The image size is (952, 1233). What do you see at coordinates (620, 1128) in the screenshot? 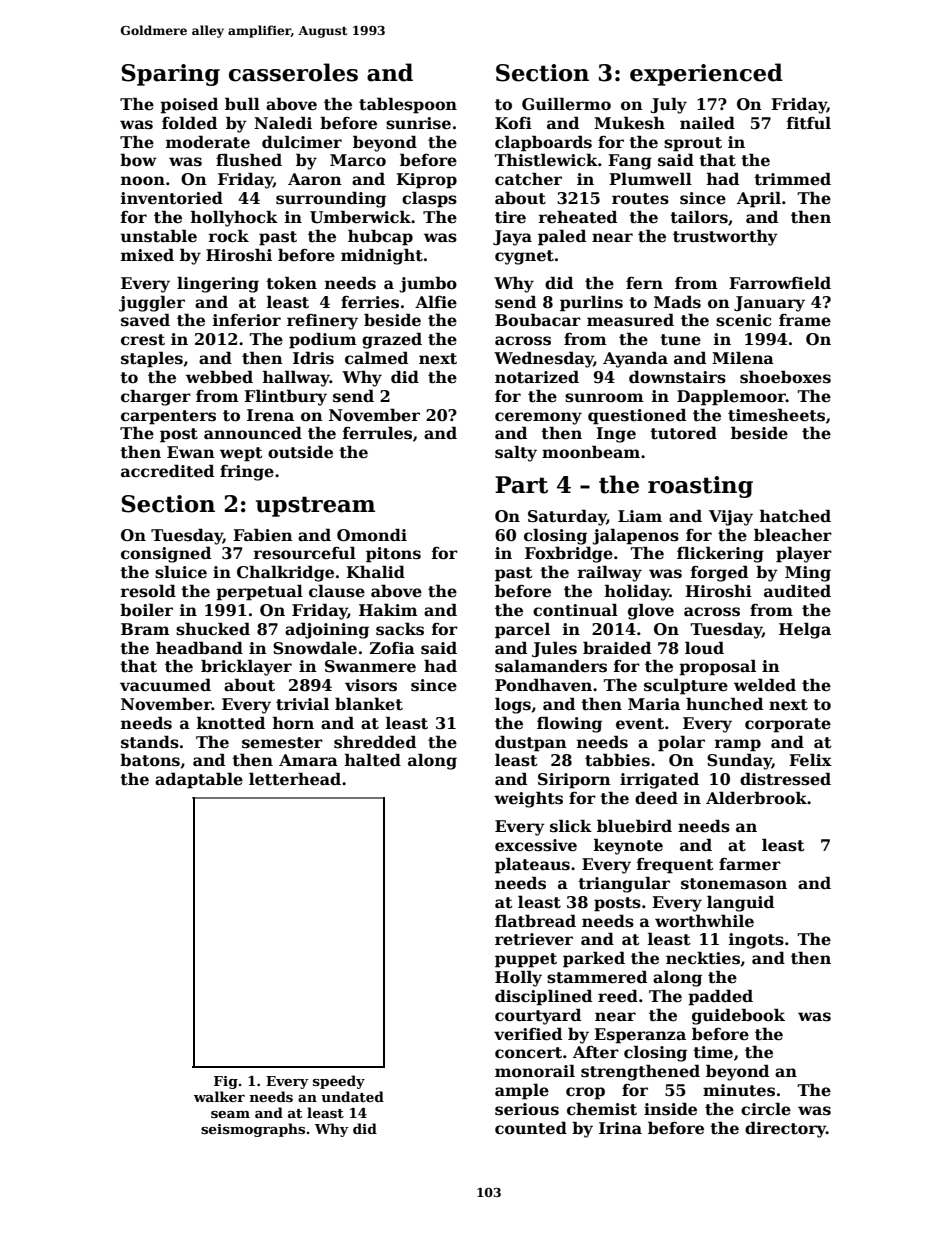
I see `Irina` at bounding box center [620, 1128].
